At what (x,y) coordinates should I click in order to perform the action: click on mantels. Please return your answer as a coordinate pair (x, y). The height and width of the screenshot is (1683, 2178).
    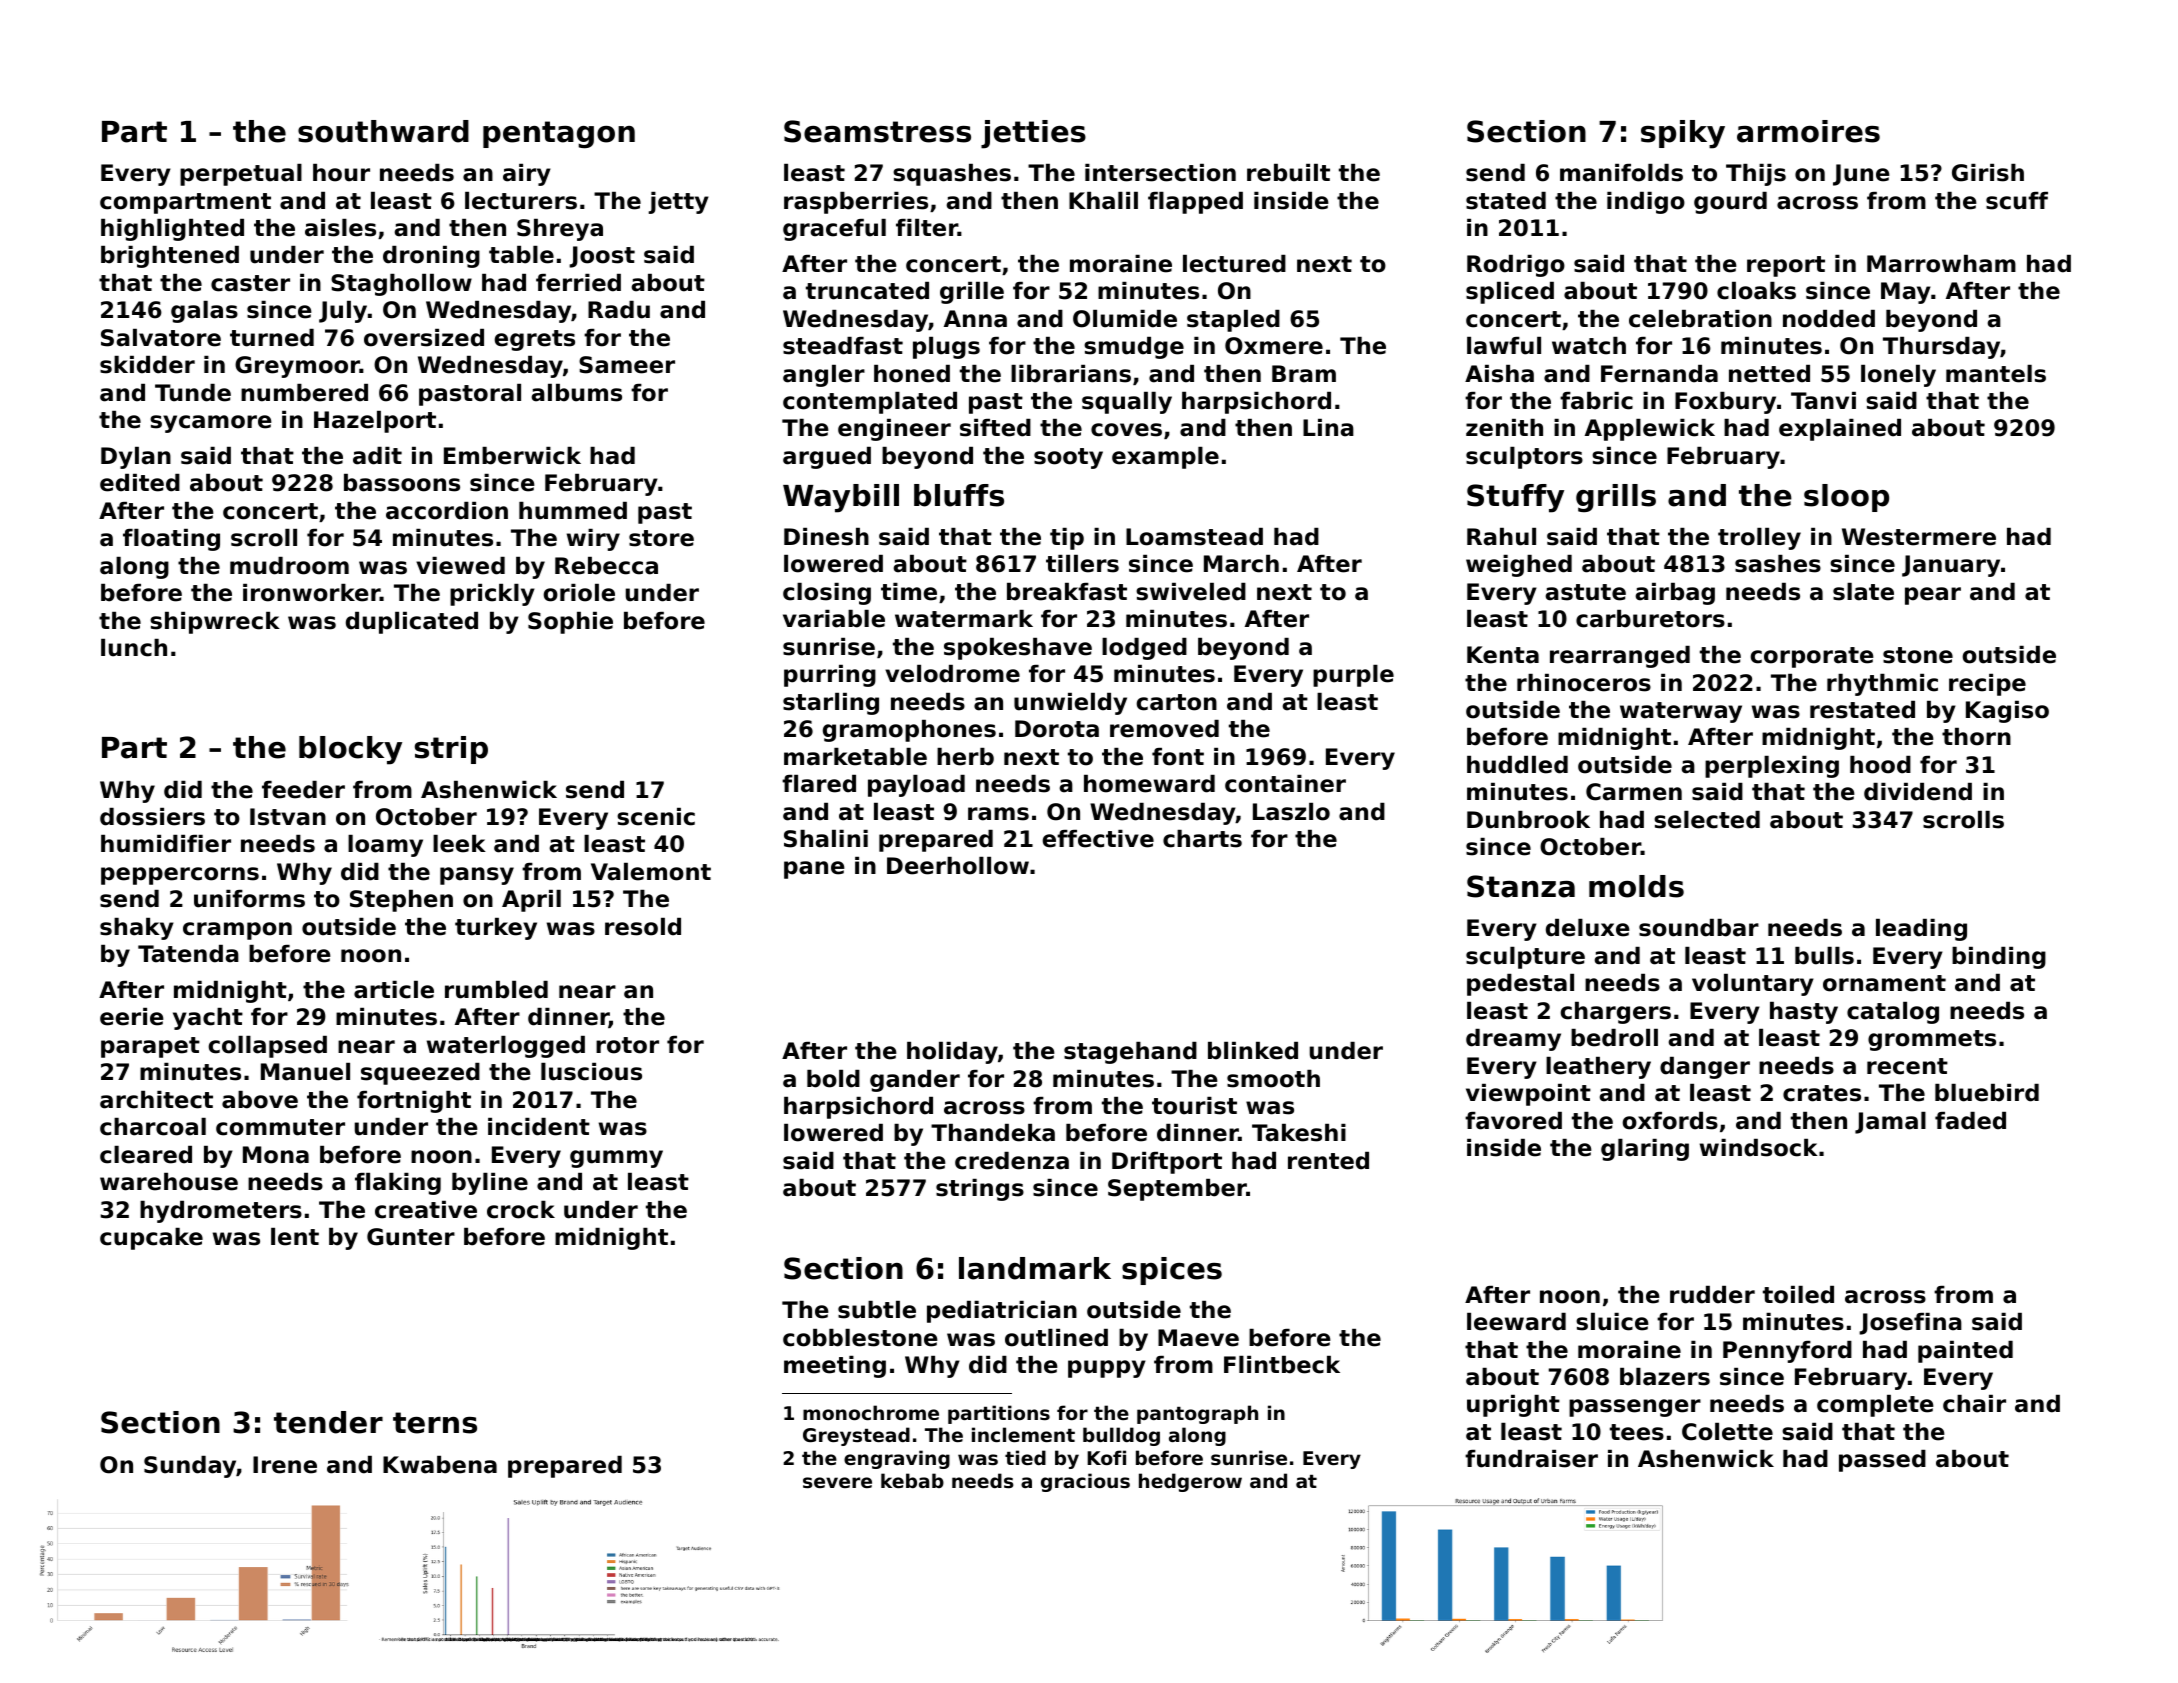
    Looking at the image, I should click on (1996, 374).
